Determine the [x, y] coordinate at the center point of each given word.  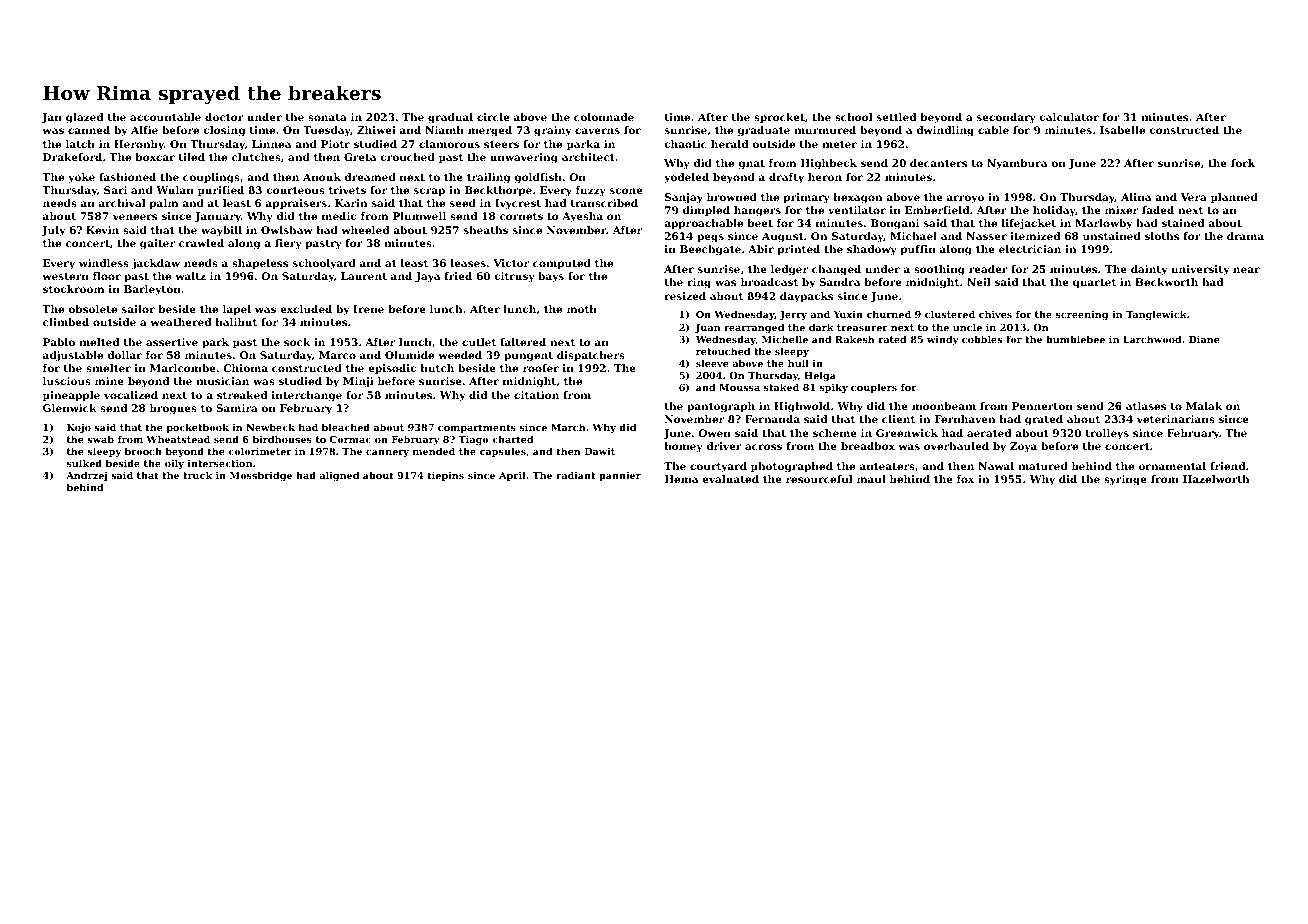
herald [729, 144]
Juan [707, 328]
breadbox [868, 446]
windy [943, 340]
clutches [256, 157]
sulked [84, 463]
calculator [1069, 117]
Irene [368, 309]
